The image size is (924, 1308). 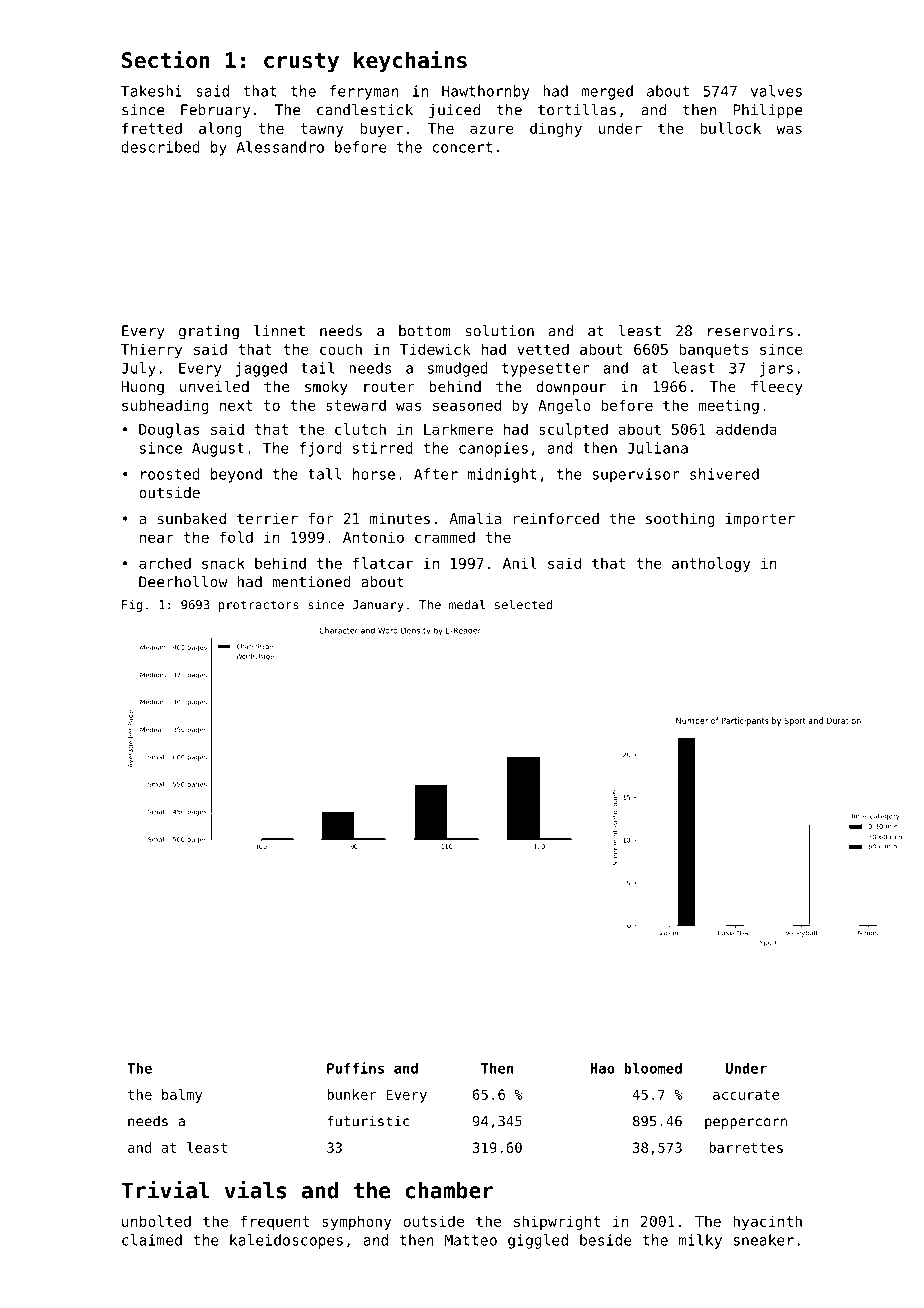 I want to click on solution, so click(x=499, y=331).
